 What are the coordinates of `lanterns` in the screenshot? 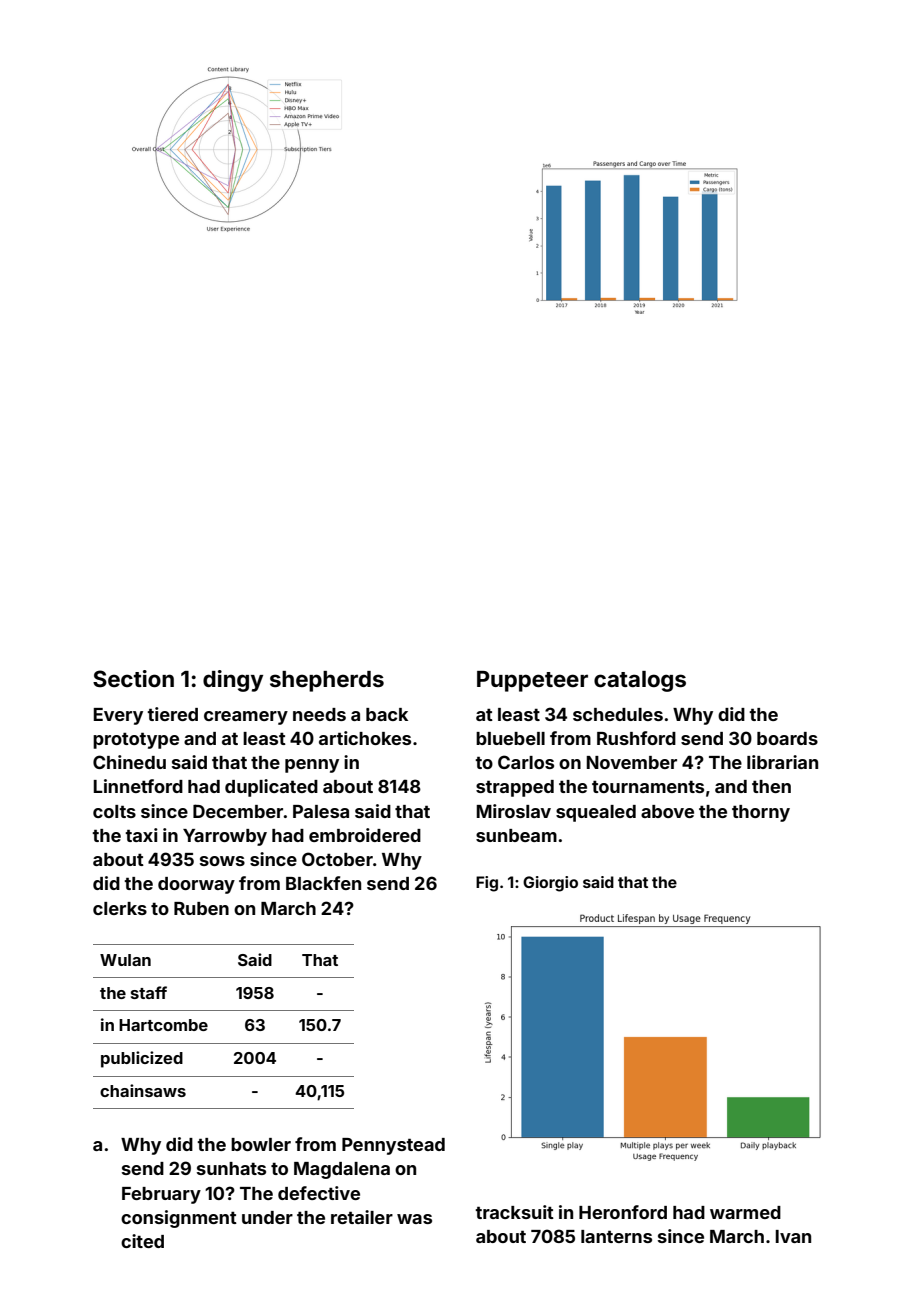 It's located at (616, 1236).
